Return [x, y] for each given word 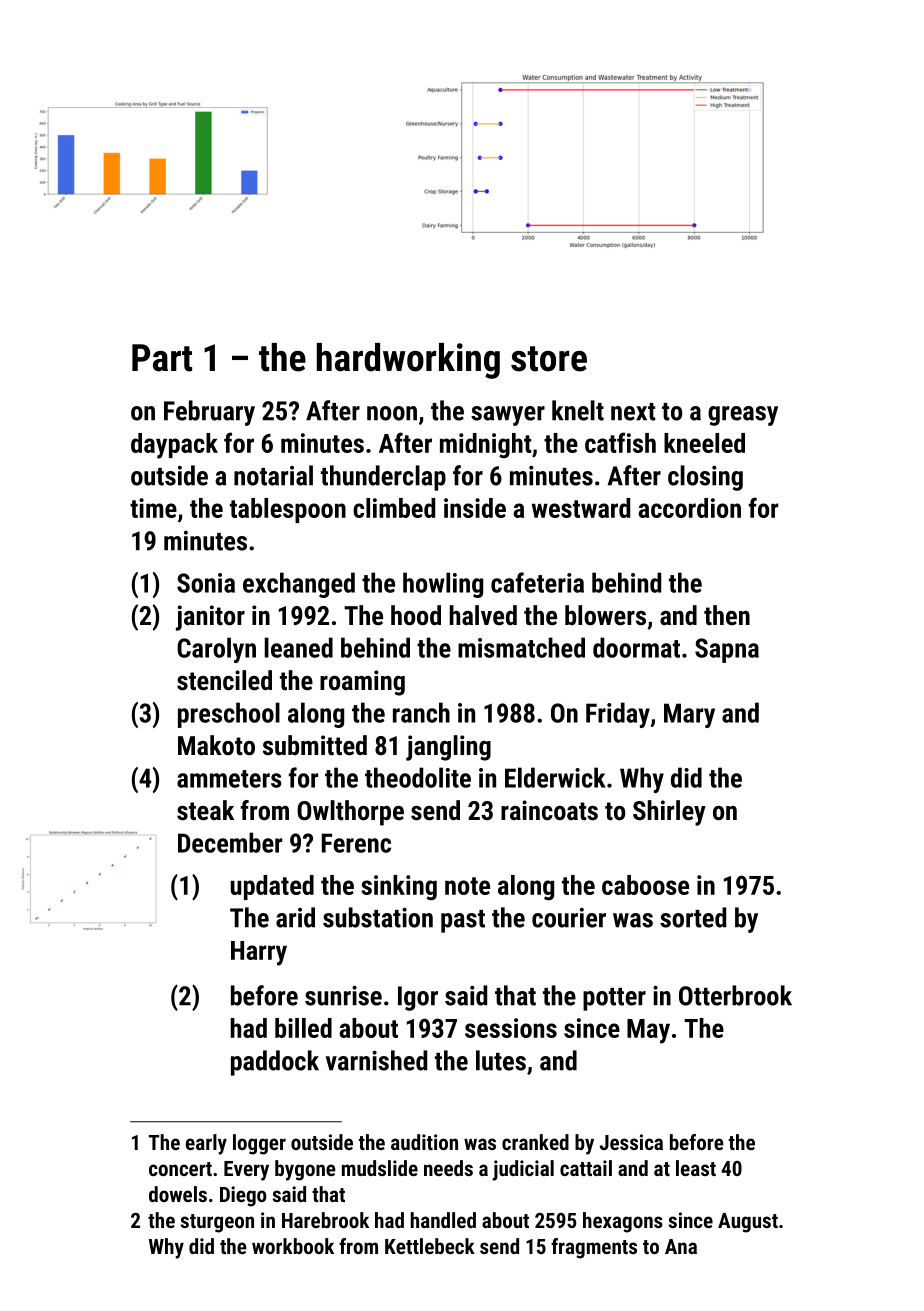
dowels [178, 1194]
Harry [259, 953]
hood [416, 615]
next [633, 412]
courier [569, 918]
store [549, 359]
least [696, 1168]
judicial [523, 1170]
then [727, 615]
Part [162, 358]
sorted [693, 917]
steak [205, 810]
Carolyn [216, 650]
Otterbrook [735, 995]
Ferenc [356, 843]
